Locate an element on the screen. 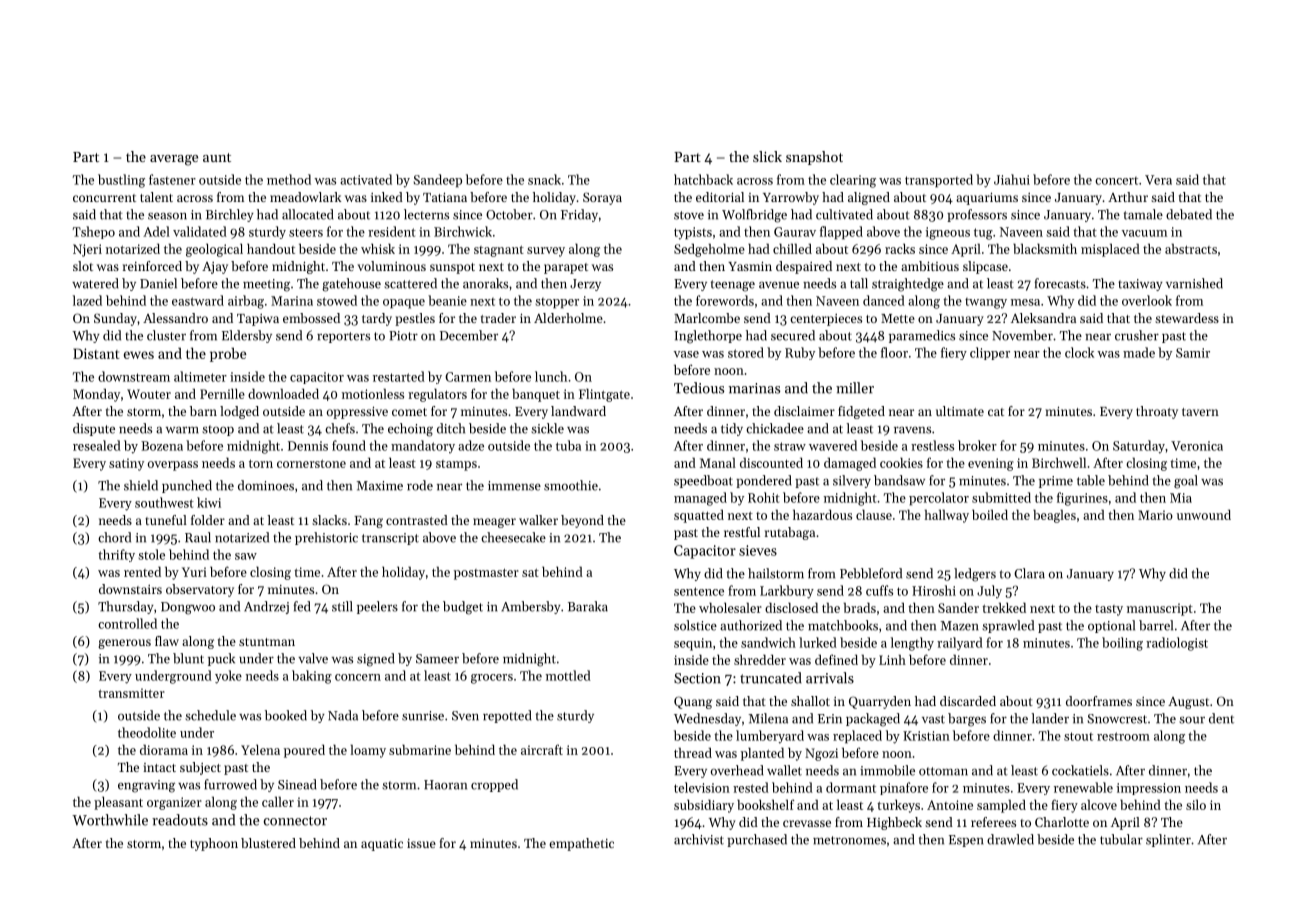 Image resolution: width=1308 pixels, height=924 pixels. method is located at coordinates (289, 179).
